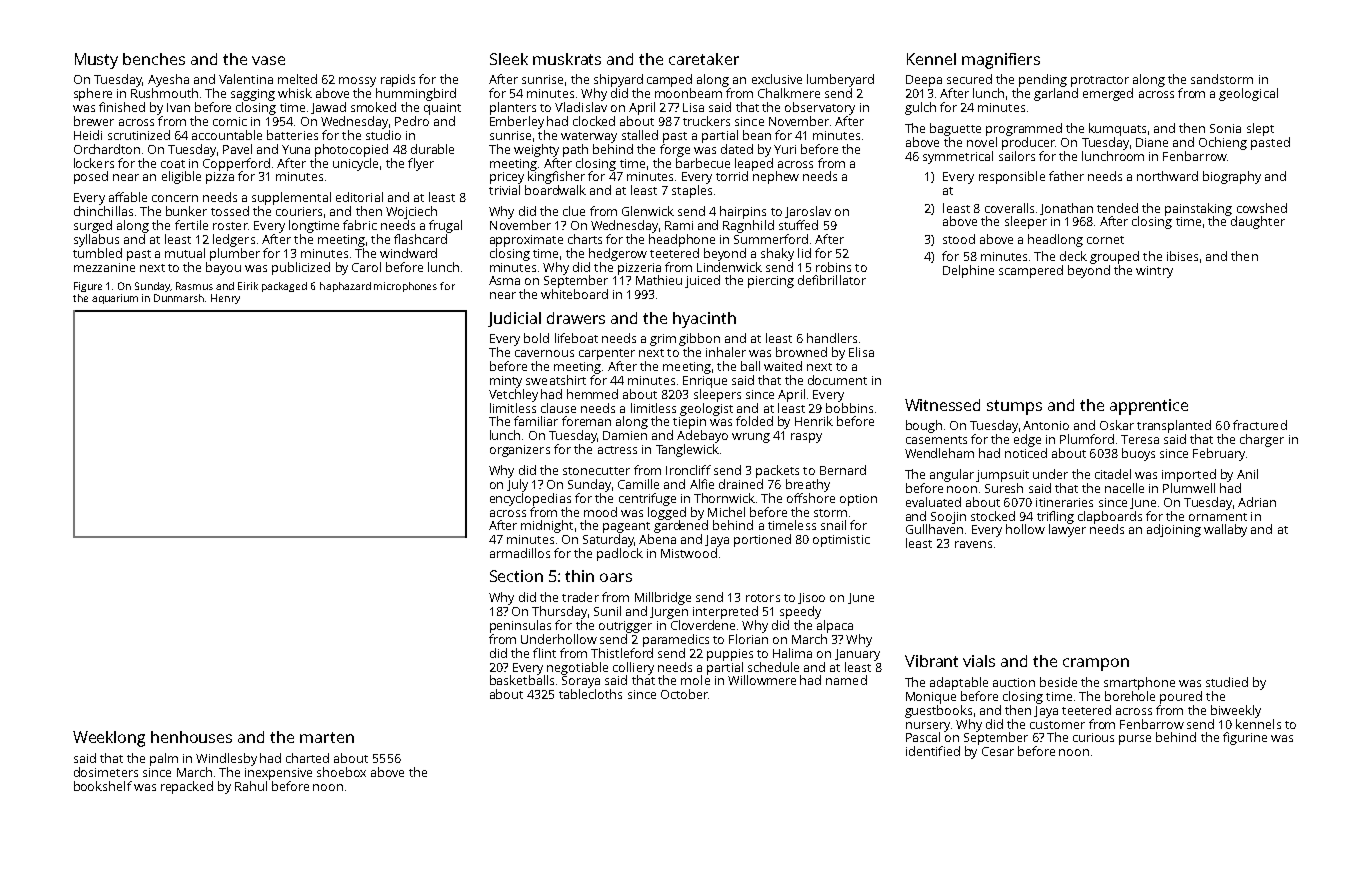 This document has width=1372, height=887. What do you see at coordinates (251, 786) in the document?
I see `Rahul` at bounding box center [251, 786].
